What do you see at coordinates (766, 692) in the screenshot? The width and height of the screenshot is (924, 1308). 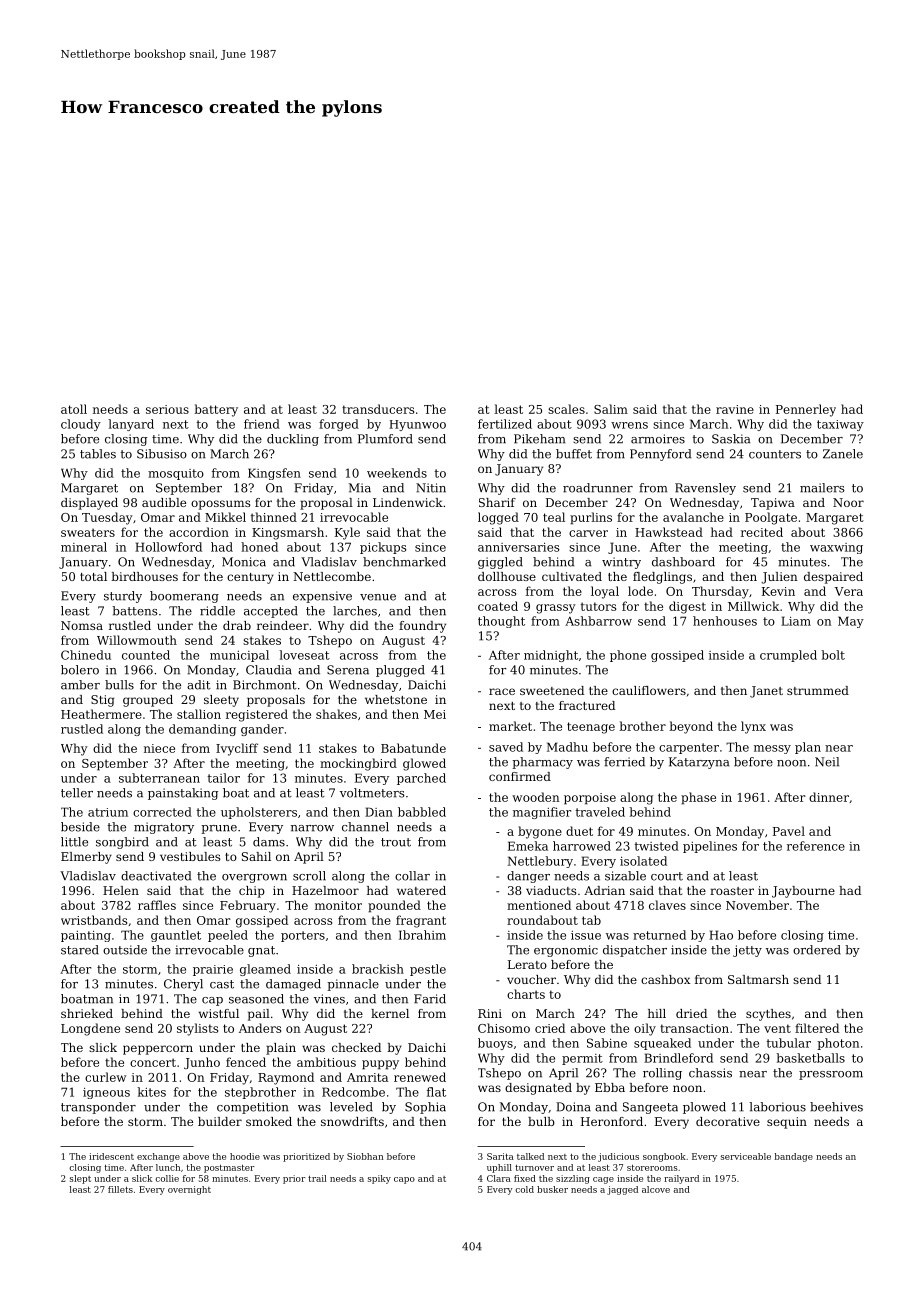 I see `Janet` at bounding box center [766, 692].
